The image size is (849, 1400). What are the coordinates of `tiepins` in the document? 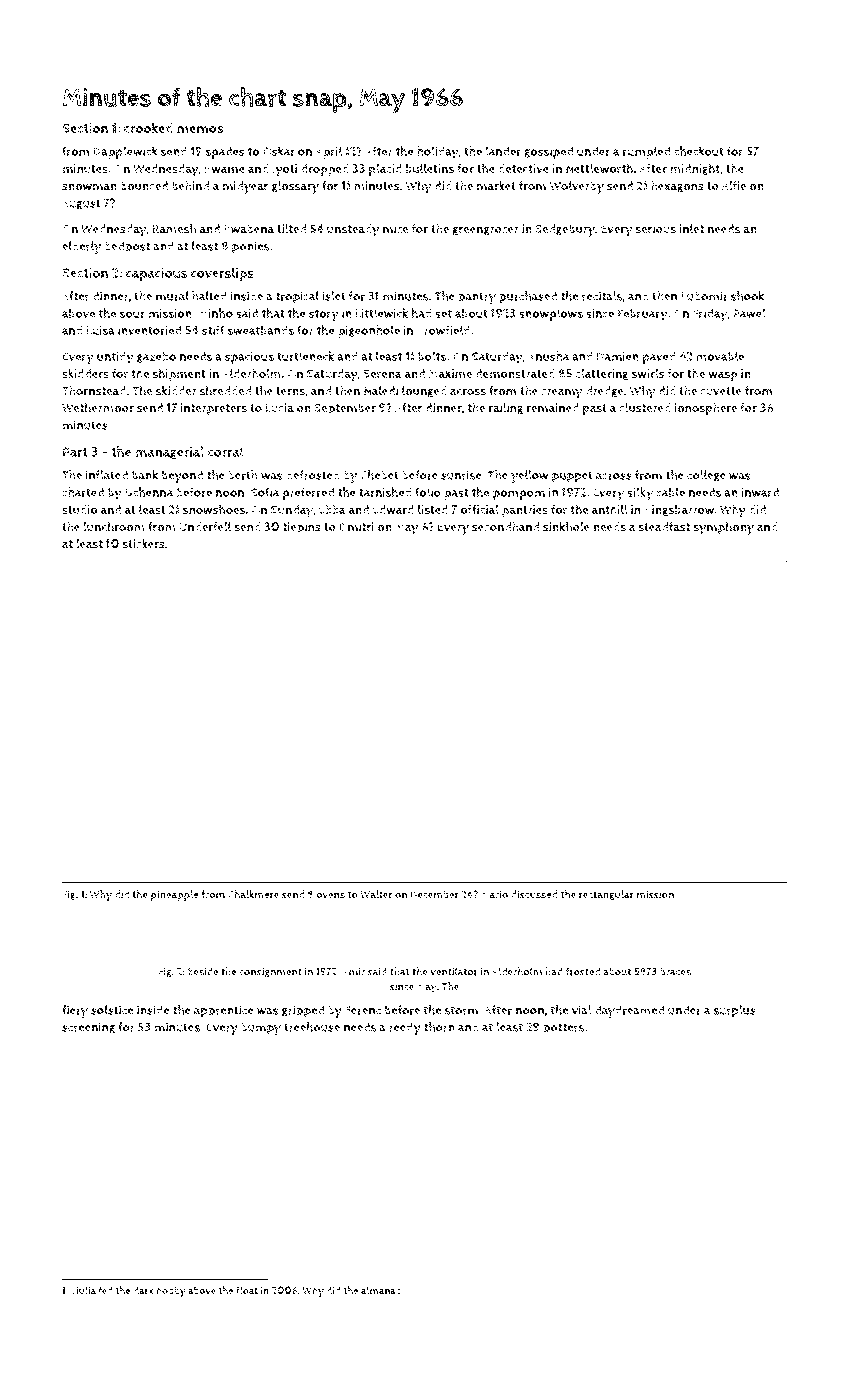 It's located at (302, 528).
